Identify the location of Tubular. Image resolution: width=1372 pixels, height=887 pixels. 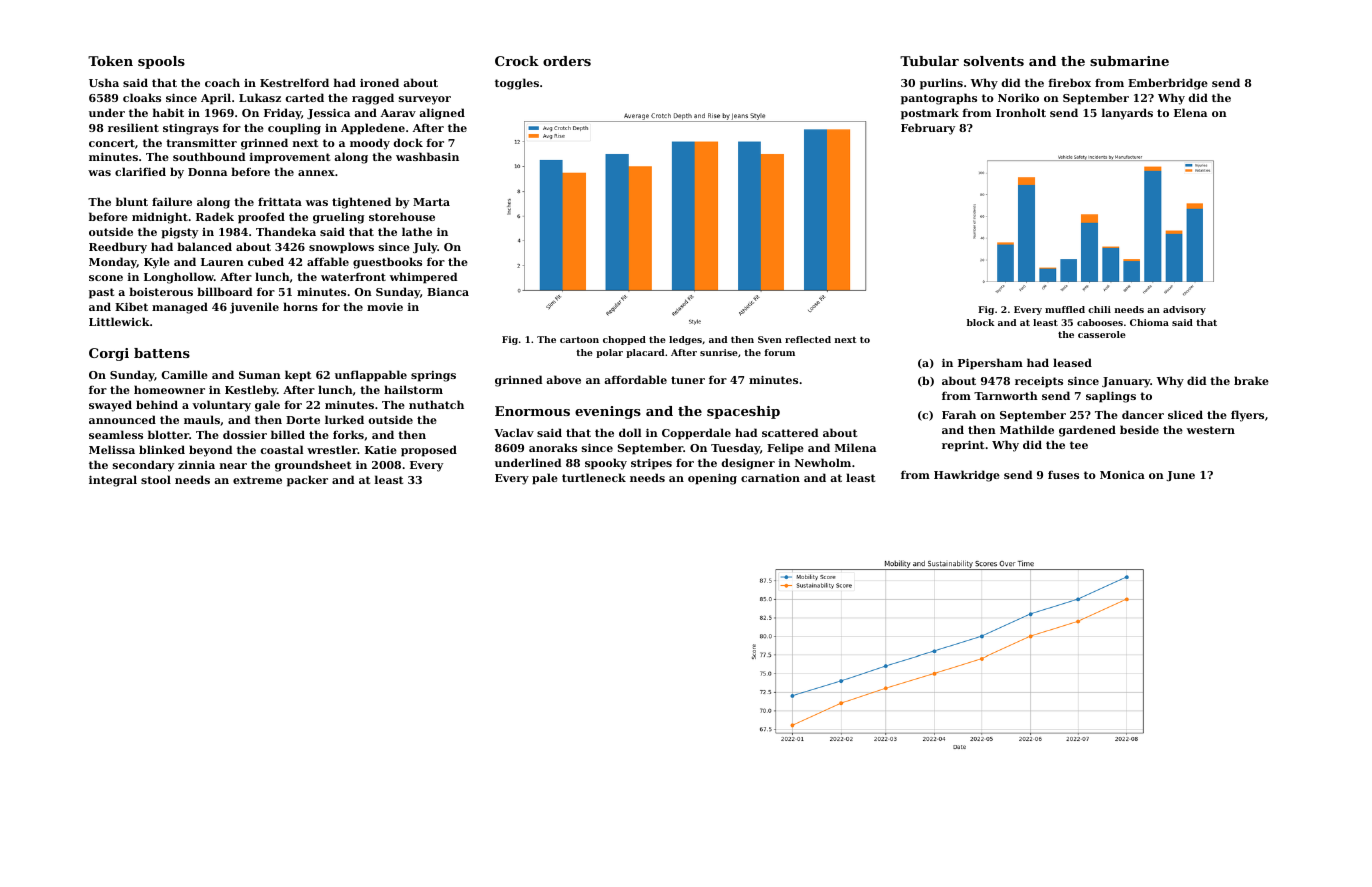
(929, 61).
